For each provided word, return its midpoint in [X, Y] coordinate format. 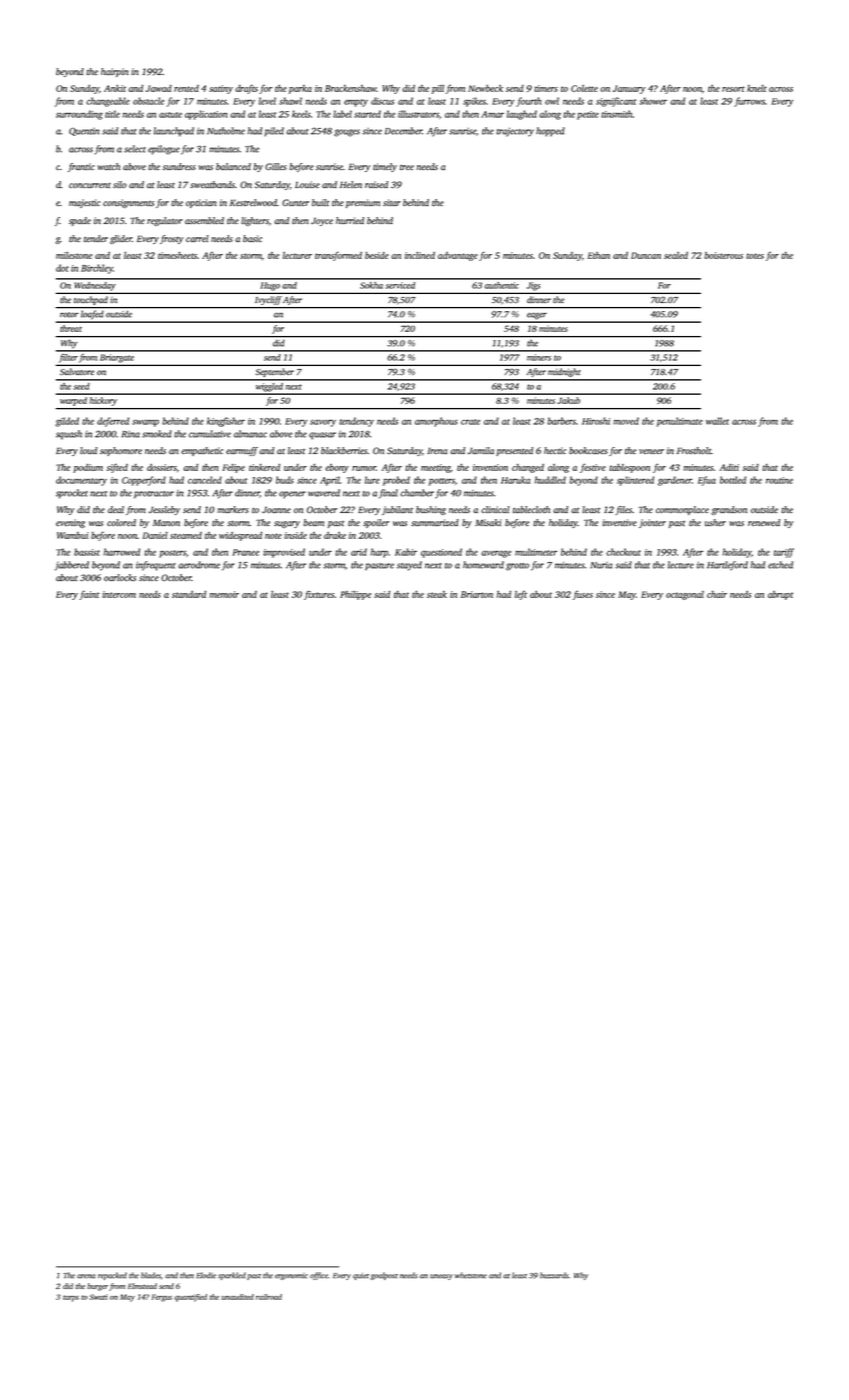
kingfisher [226, 422]
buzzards [554, 1275]
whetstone [471, 1275]
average [496, 554]
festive [593, 468]
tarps [71, 1298]
